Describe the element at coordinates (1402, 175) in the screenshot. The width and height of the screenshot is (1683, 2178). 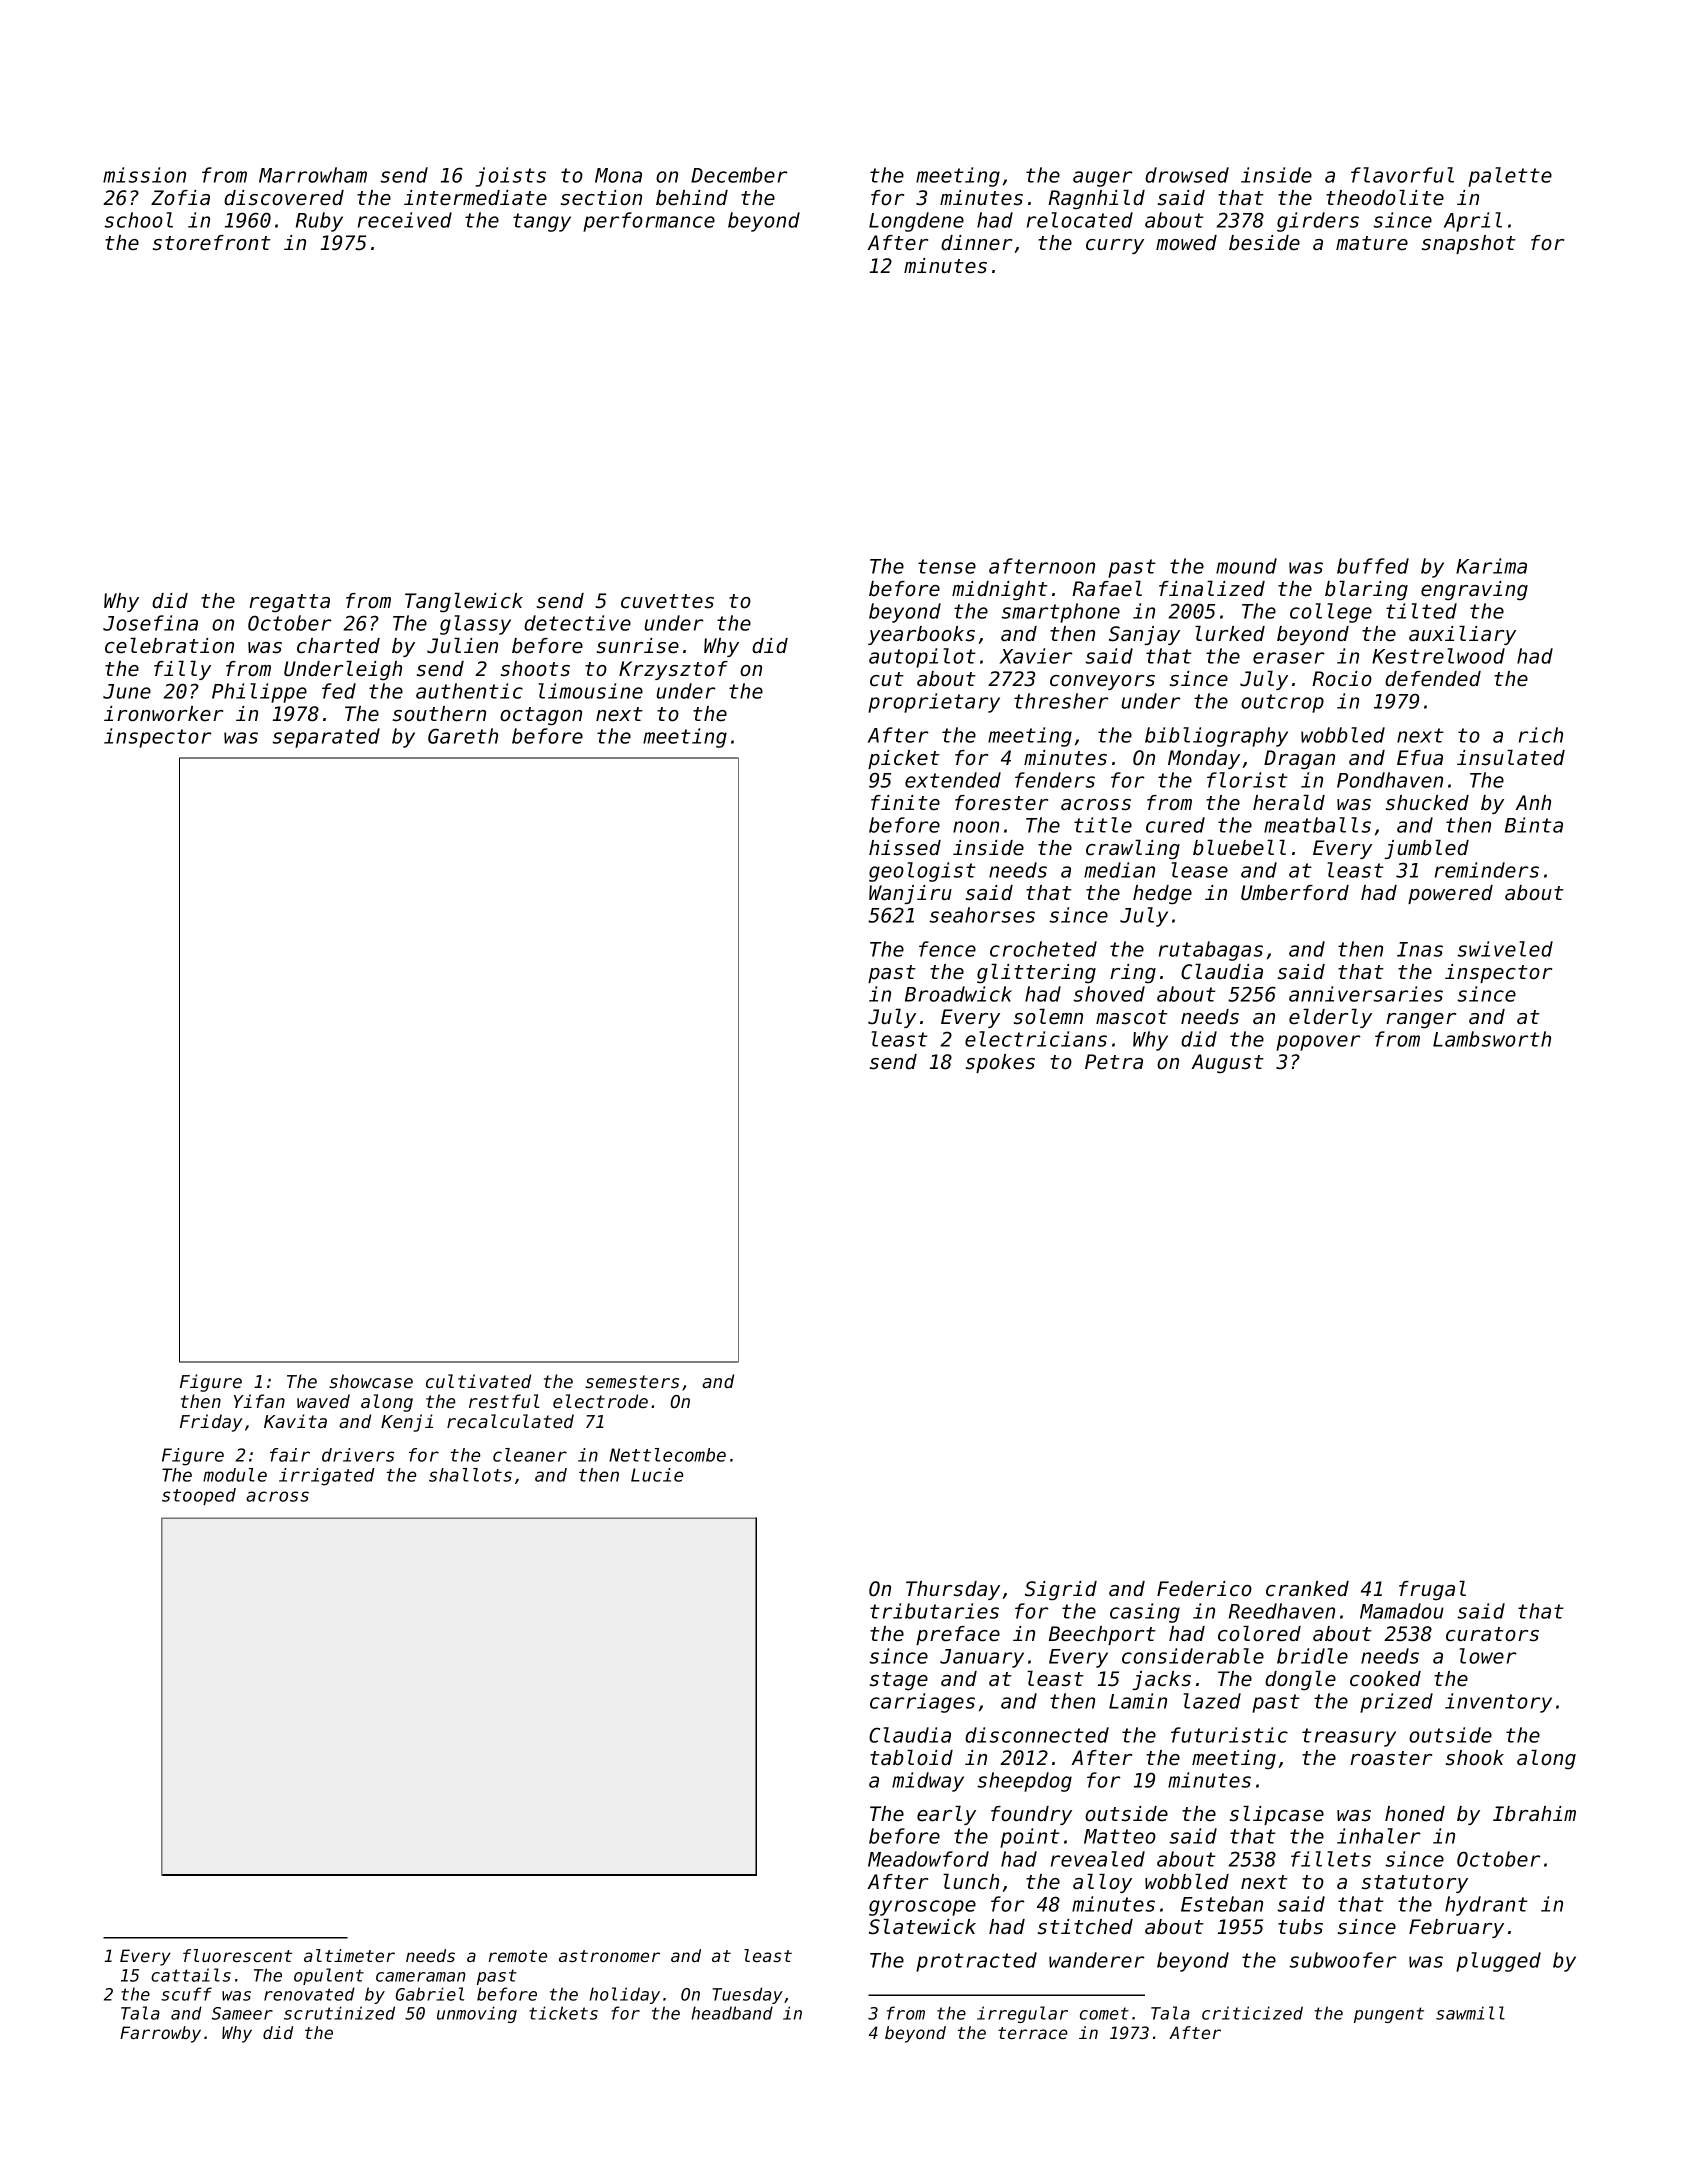
I see `flavorful` at that location.
